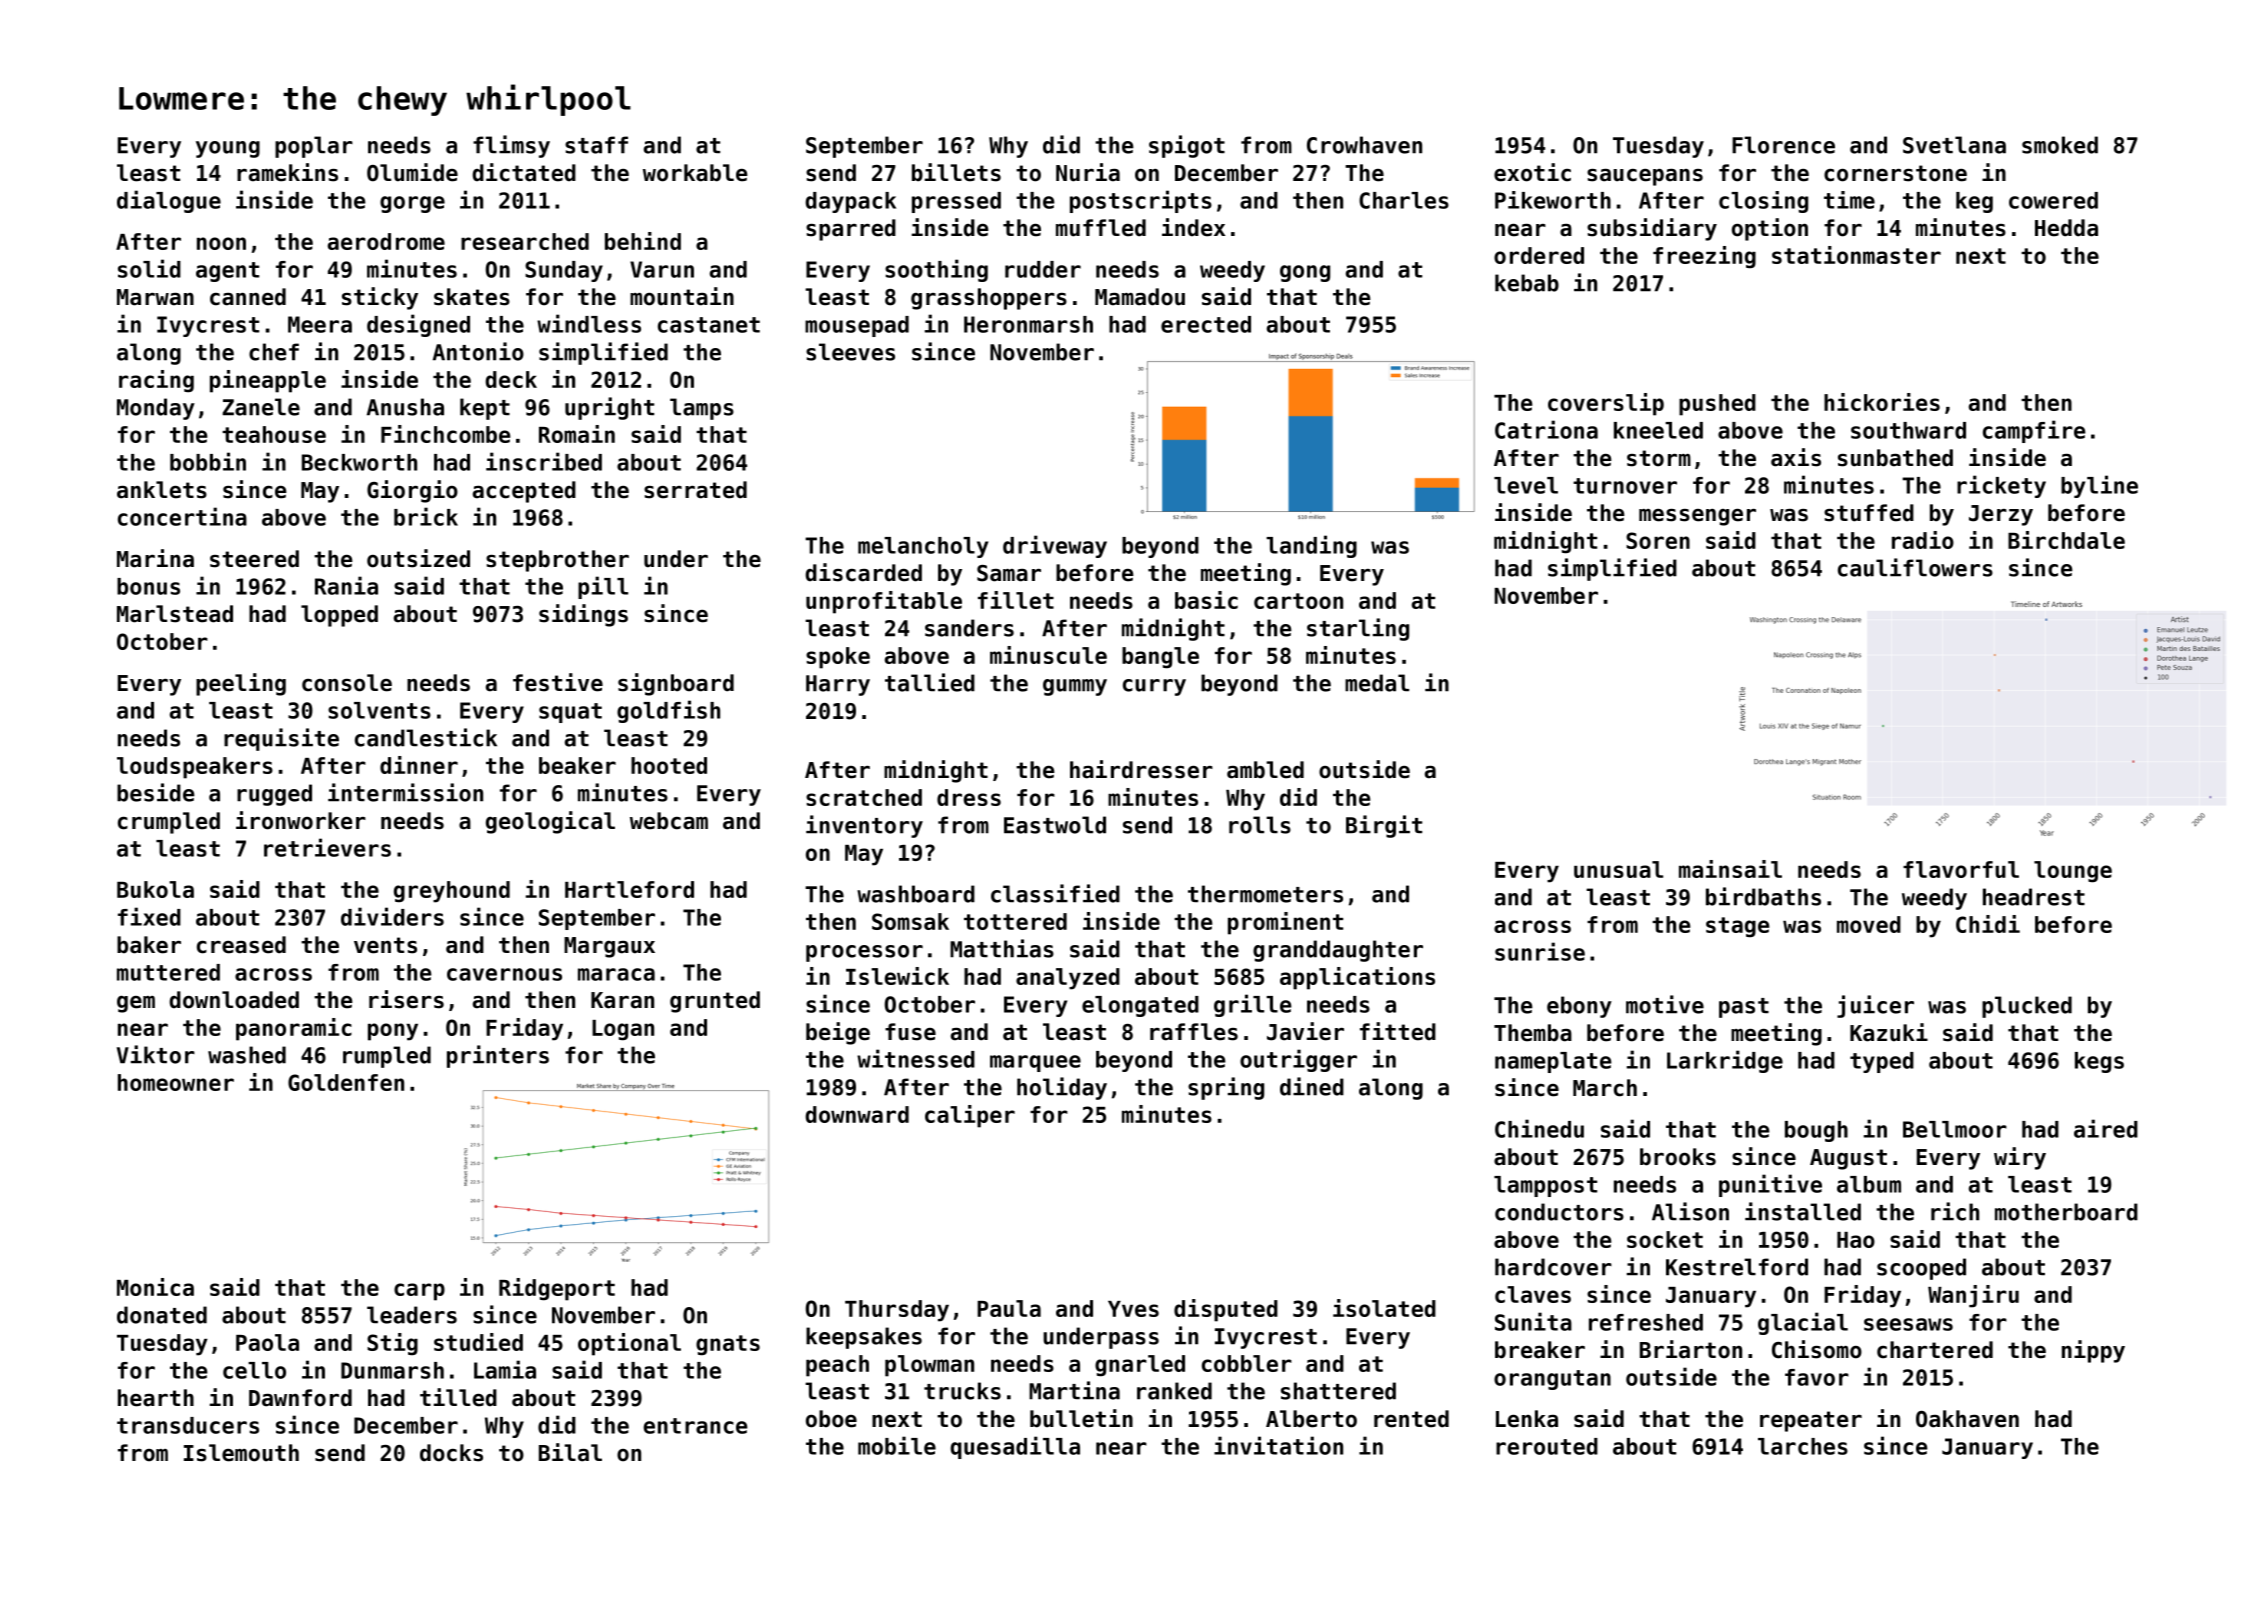 The image size is (2265, 1602). Describe the element at coordinates (1364, 145) in the screenshot. I see `Crowhaven` at that location.
